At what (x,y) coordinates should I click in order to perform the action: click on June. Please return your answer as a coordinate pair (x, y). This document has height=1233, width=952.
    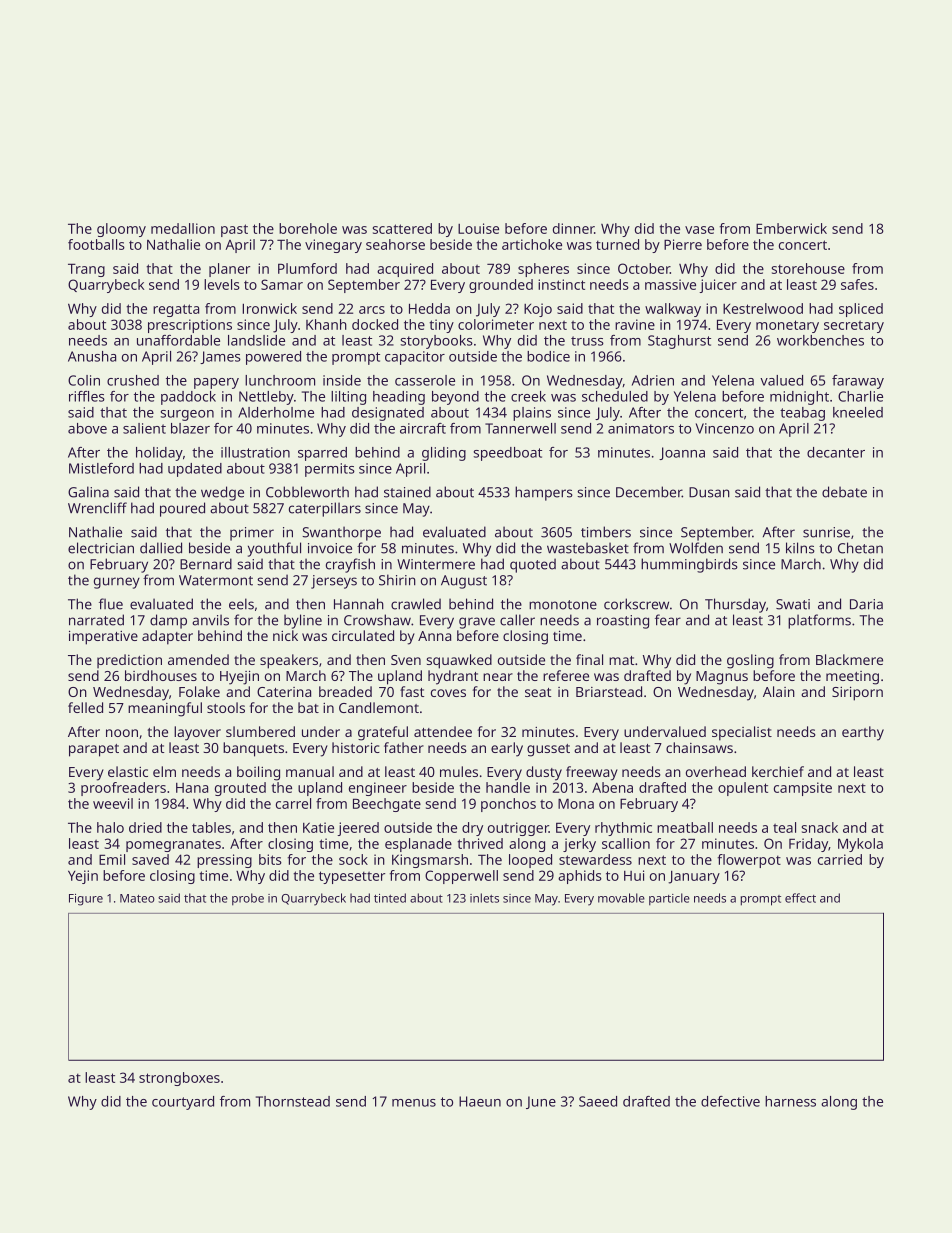
    Looking at the image, I should click on (541, 1102).
